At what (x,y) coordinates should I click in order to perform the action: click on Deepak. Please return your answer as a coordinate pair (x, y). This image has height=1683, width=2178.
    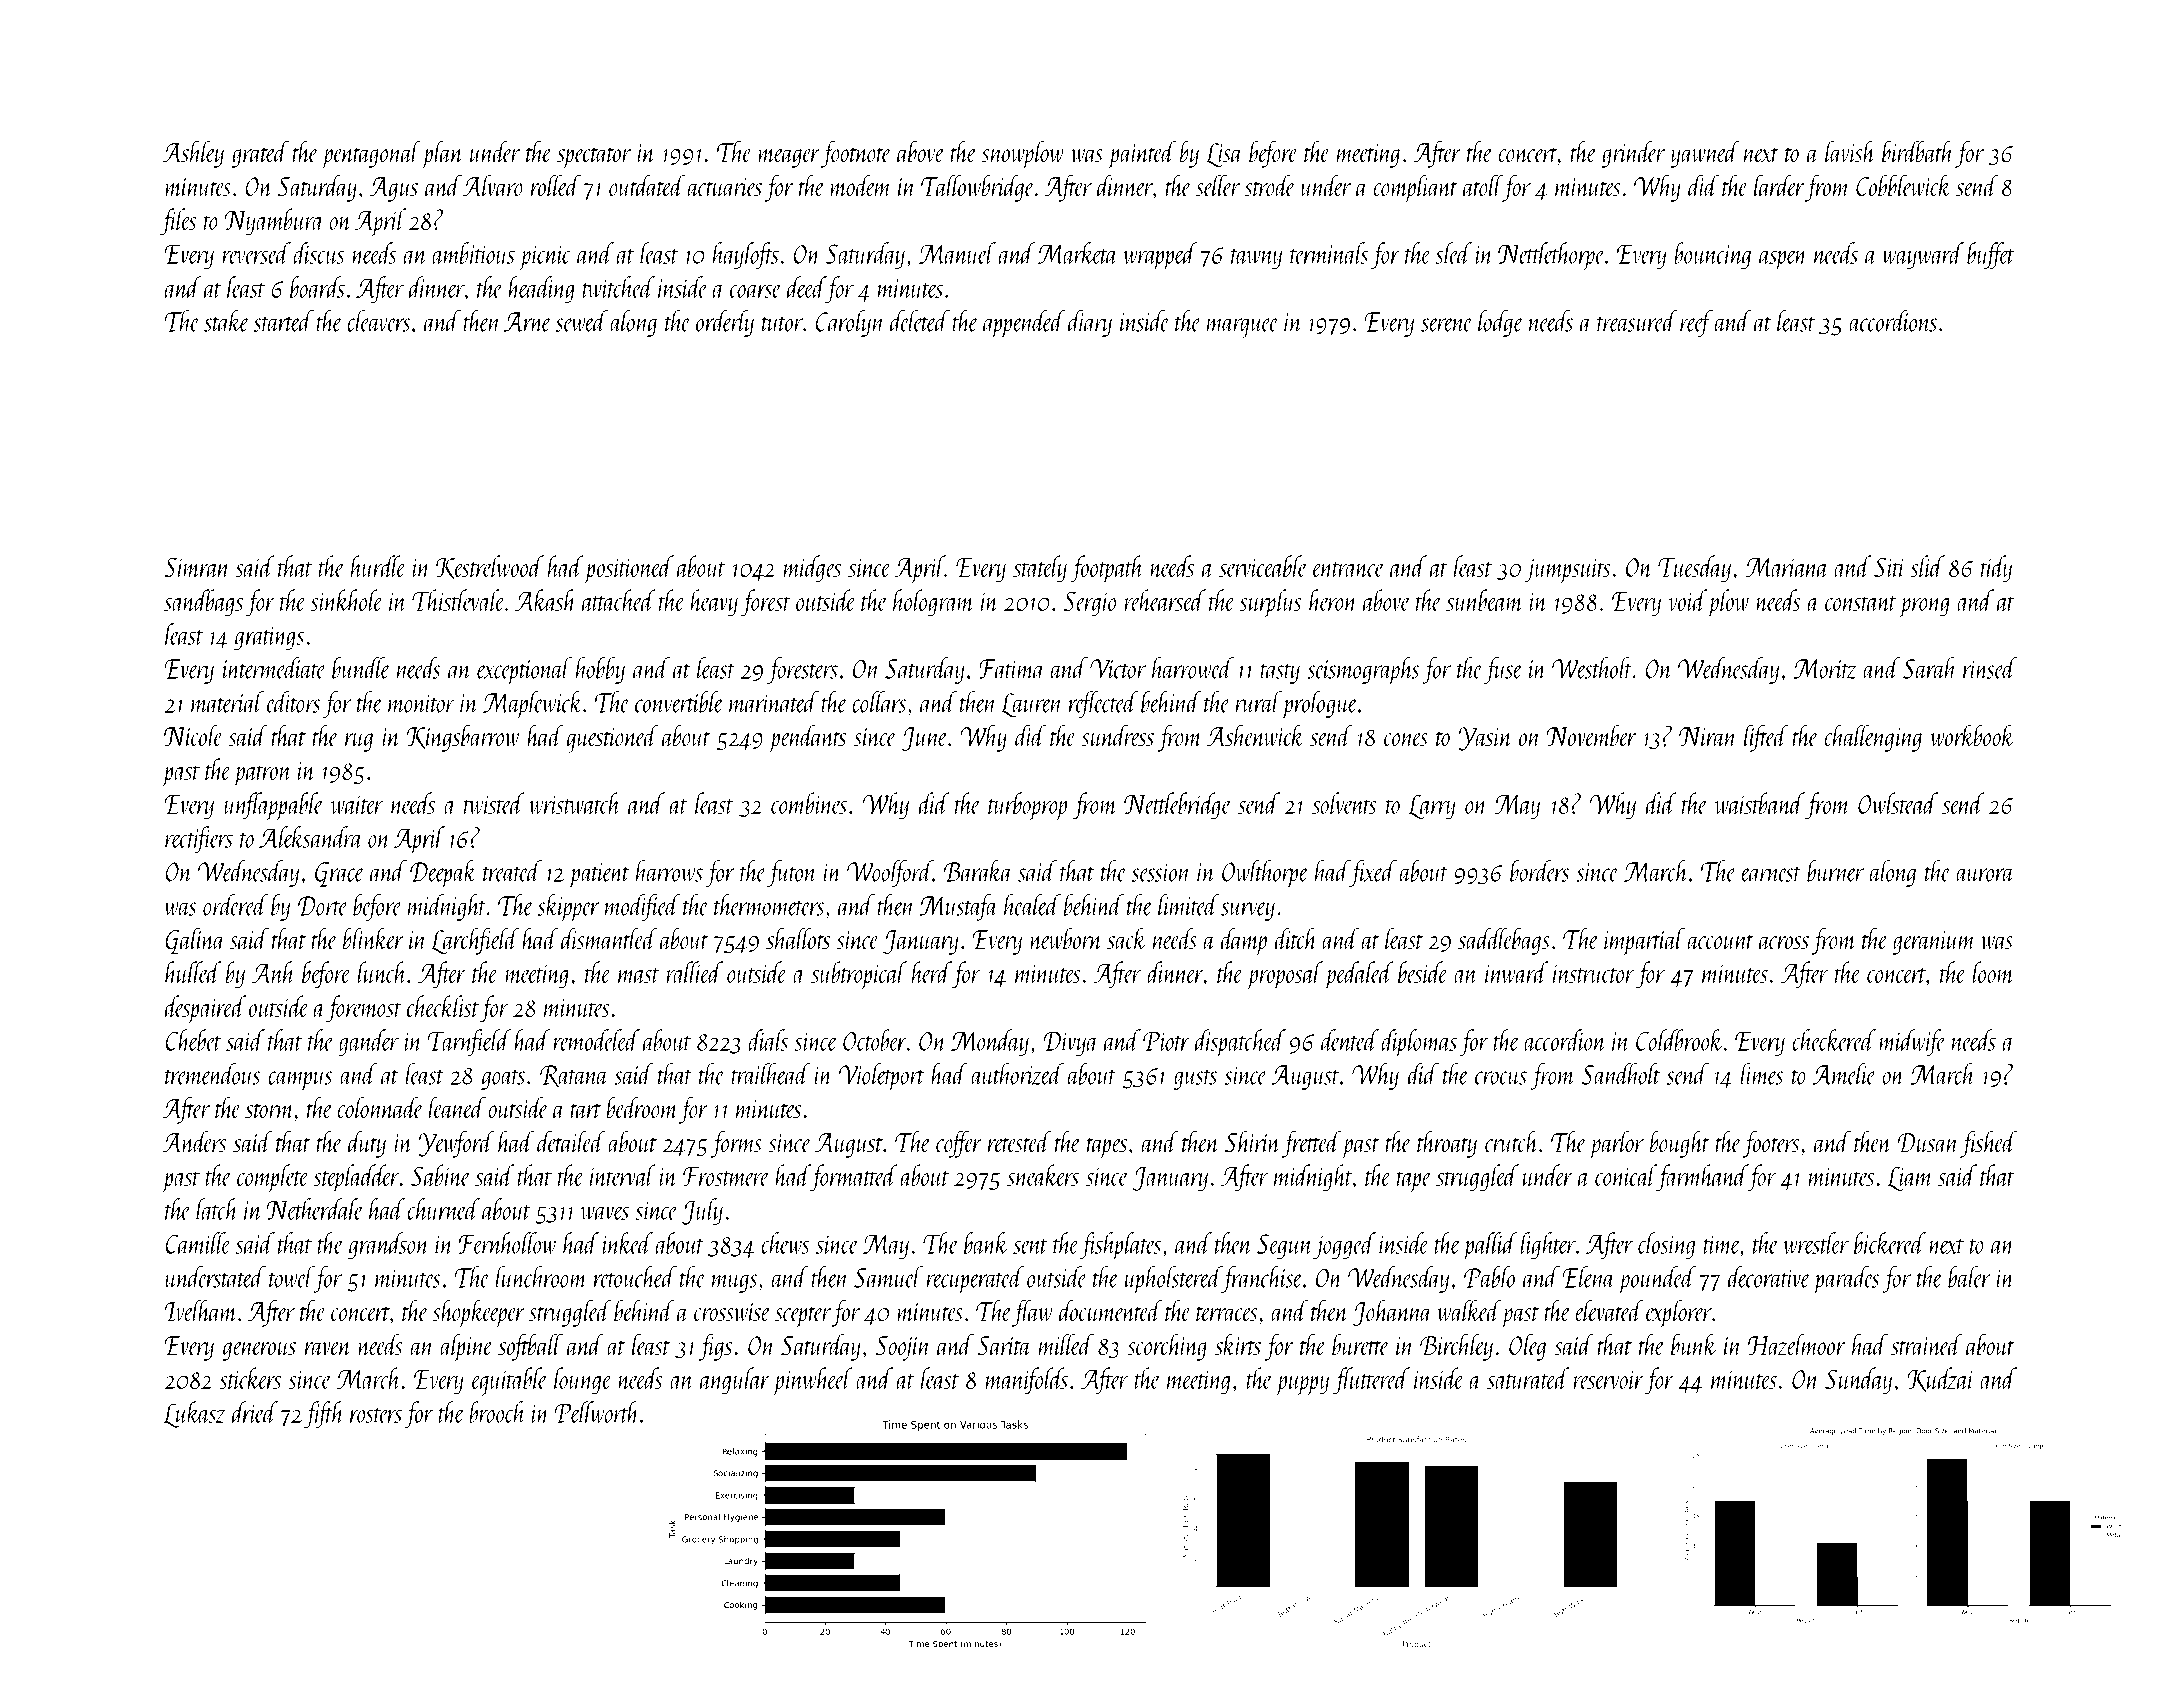
    Looking at the image, I should click on (443, 874).
